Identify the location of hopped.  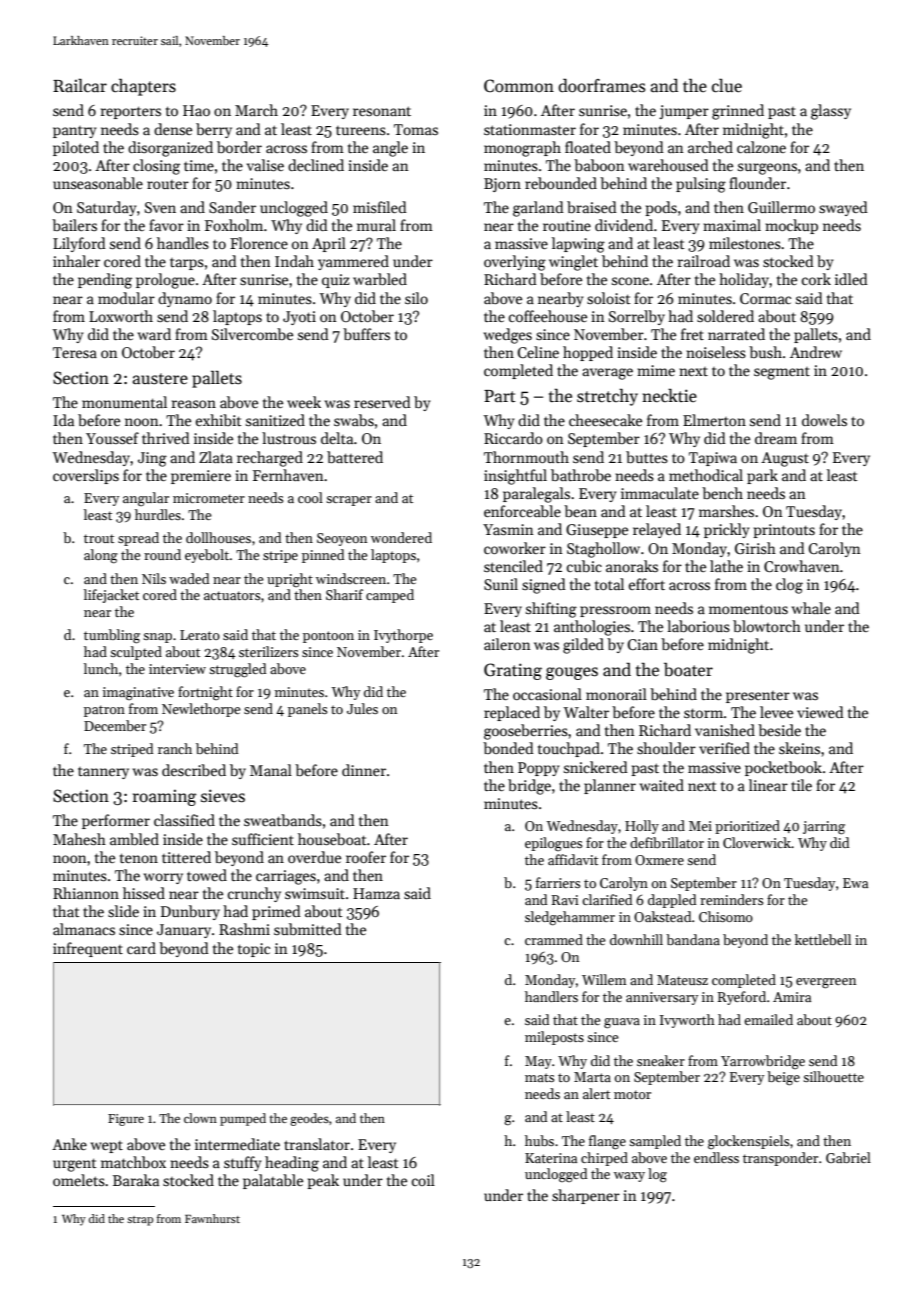
(588, 353).
